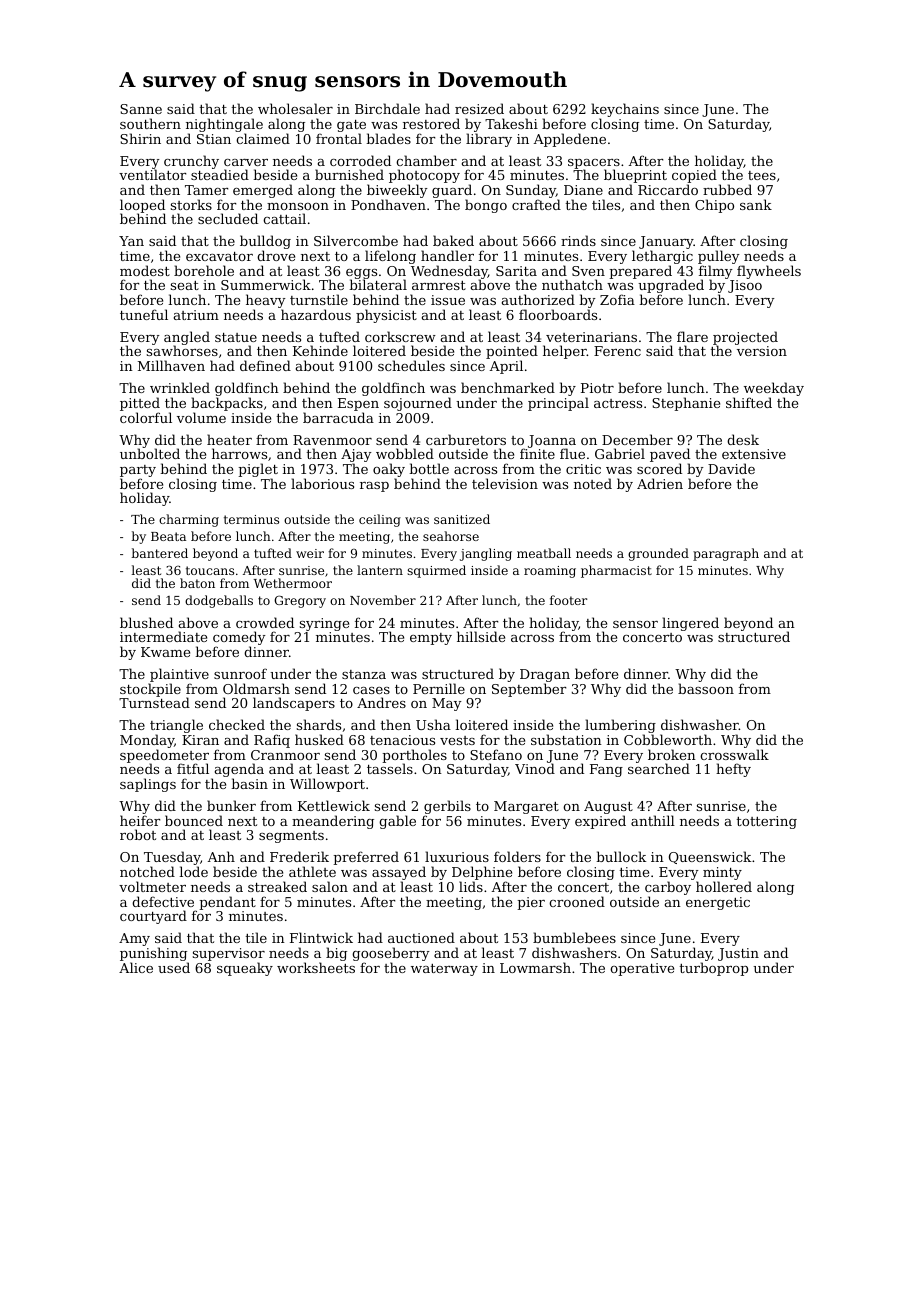 This page has height=1308, width=924. What do you see at coordinates (349, 174) in the page?
I see `burnished` at bounding box center [349, 174].
